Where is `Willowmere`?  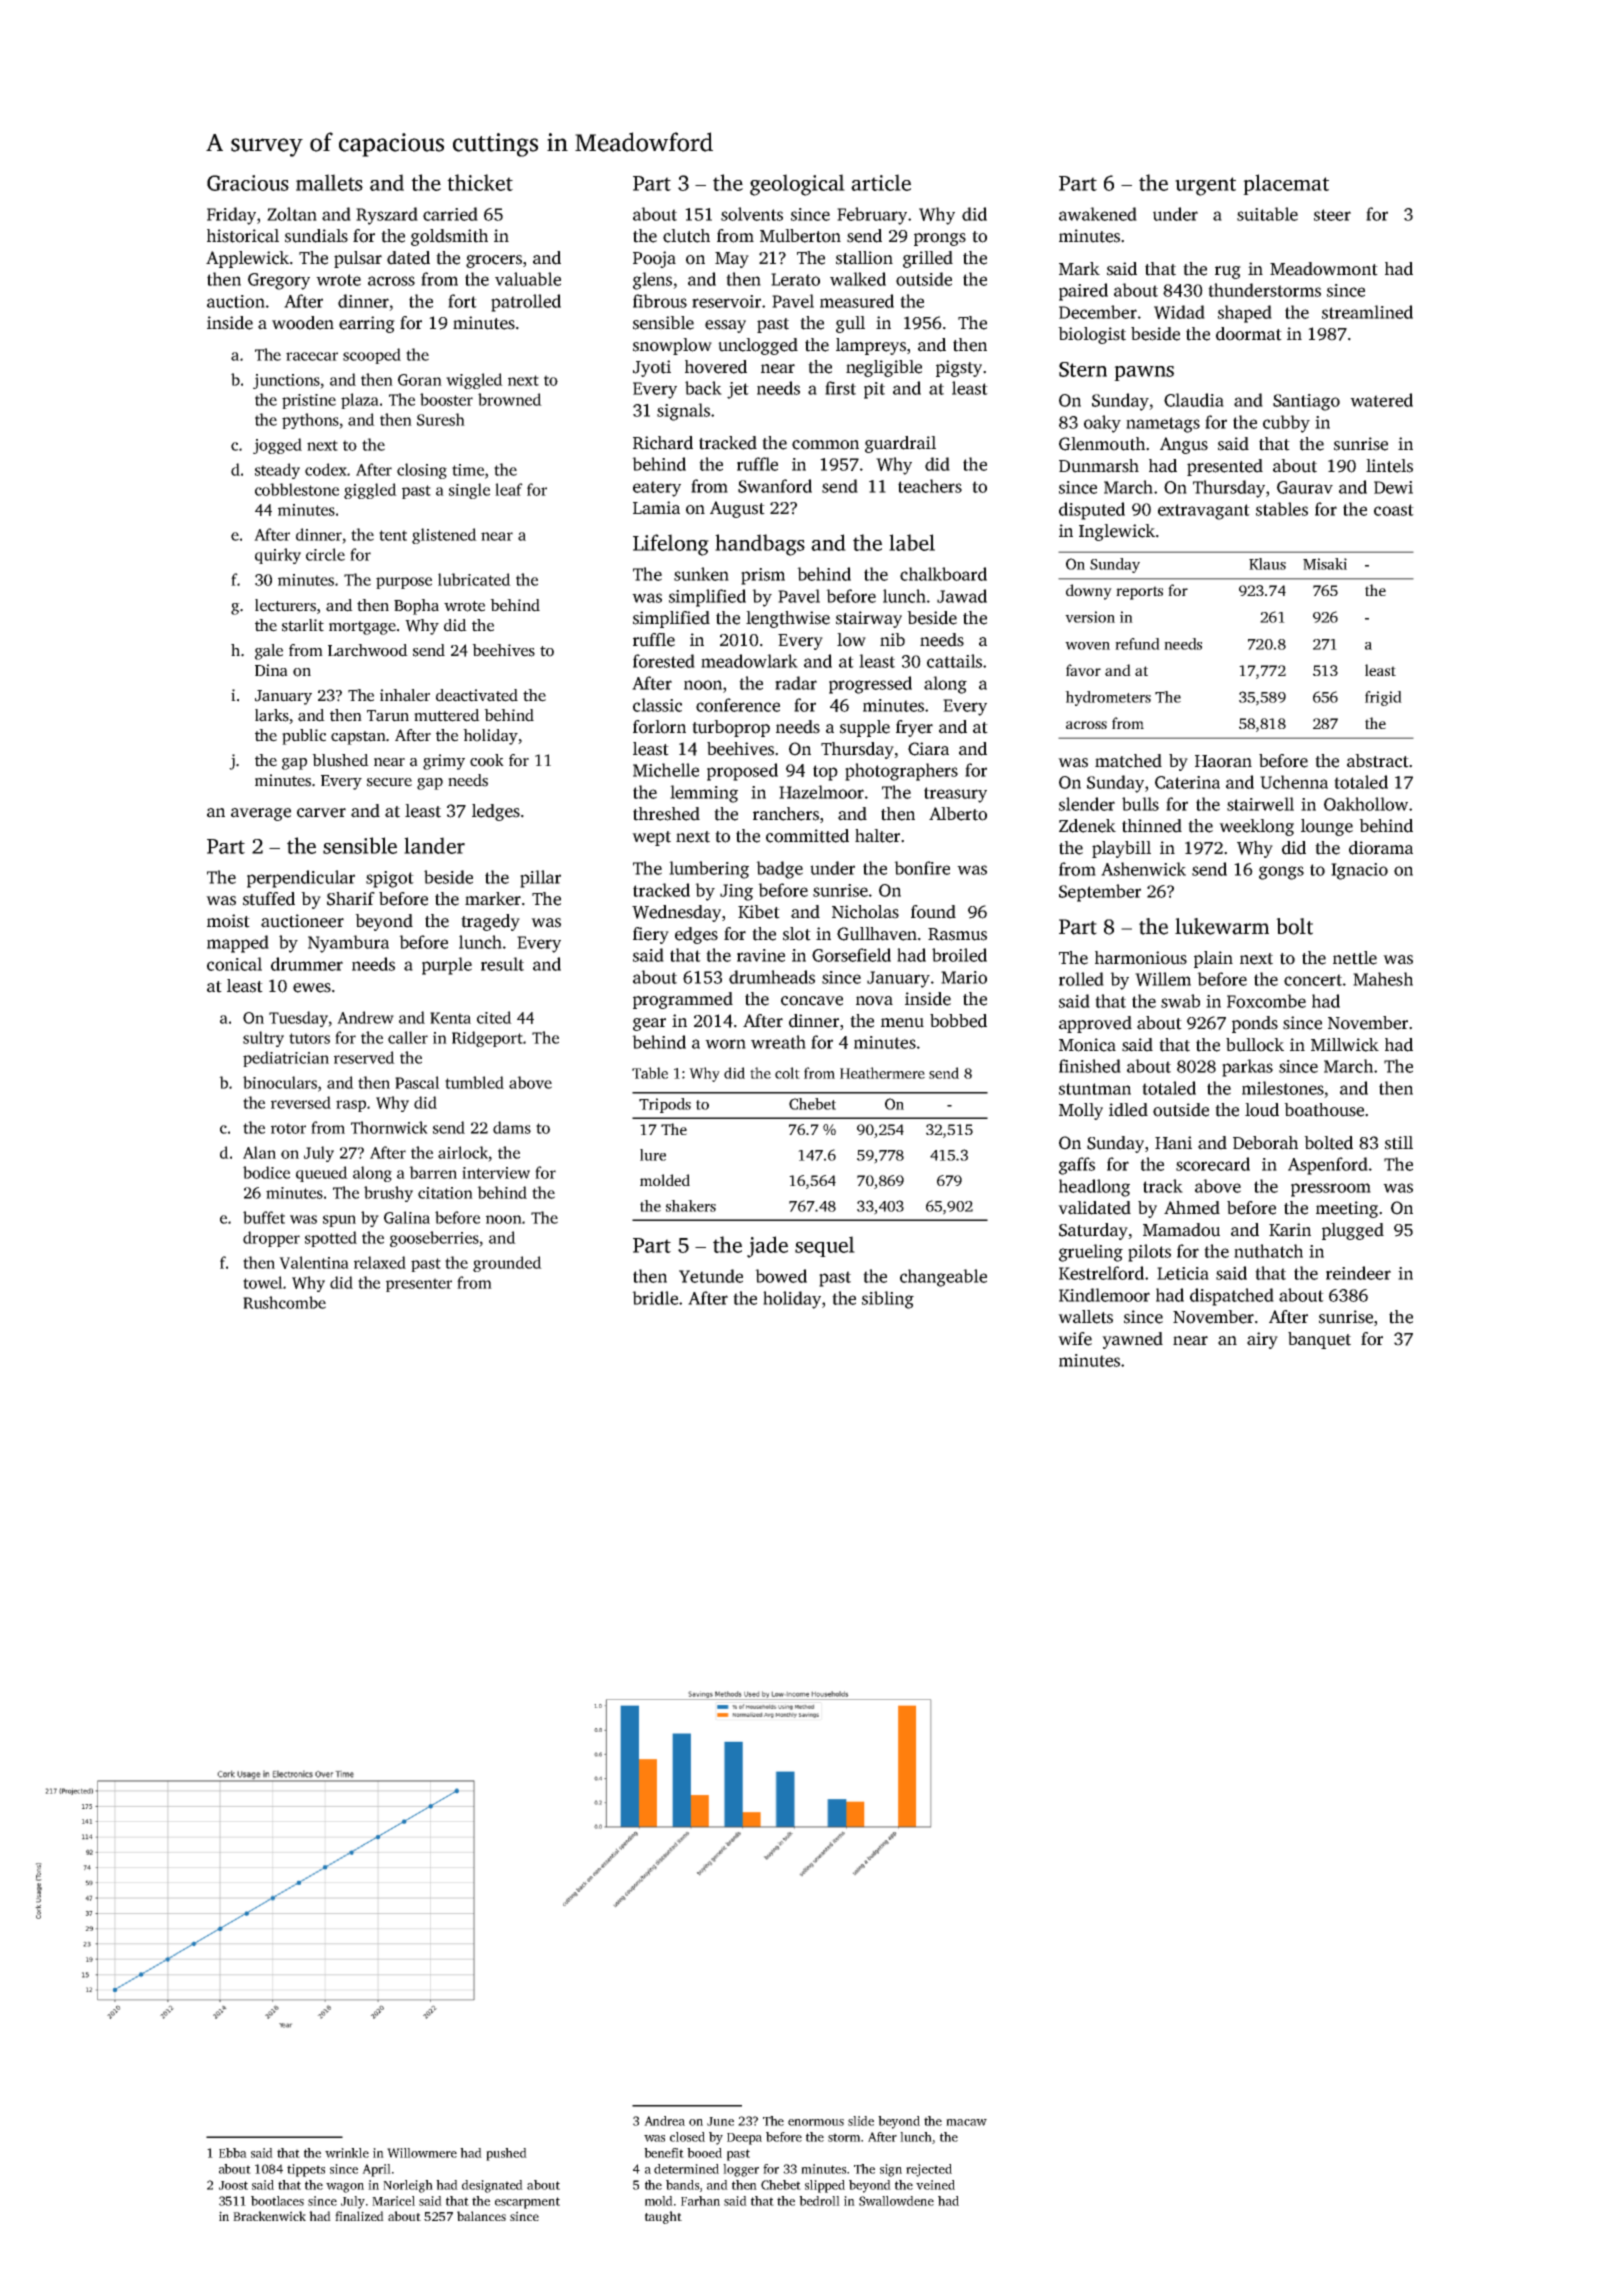 Willowmere is located at coordinates (422, 2153).
